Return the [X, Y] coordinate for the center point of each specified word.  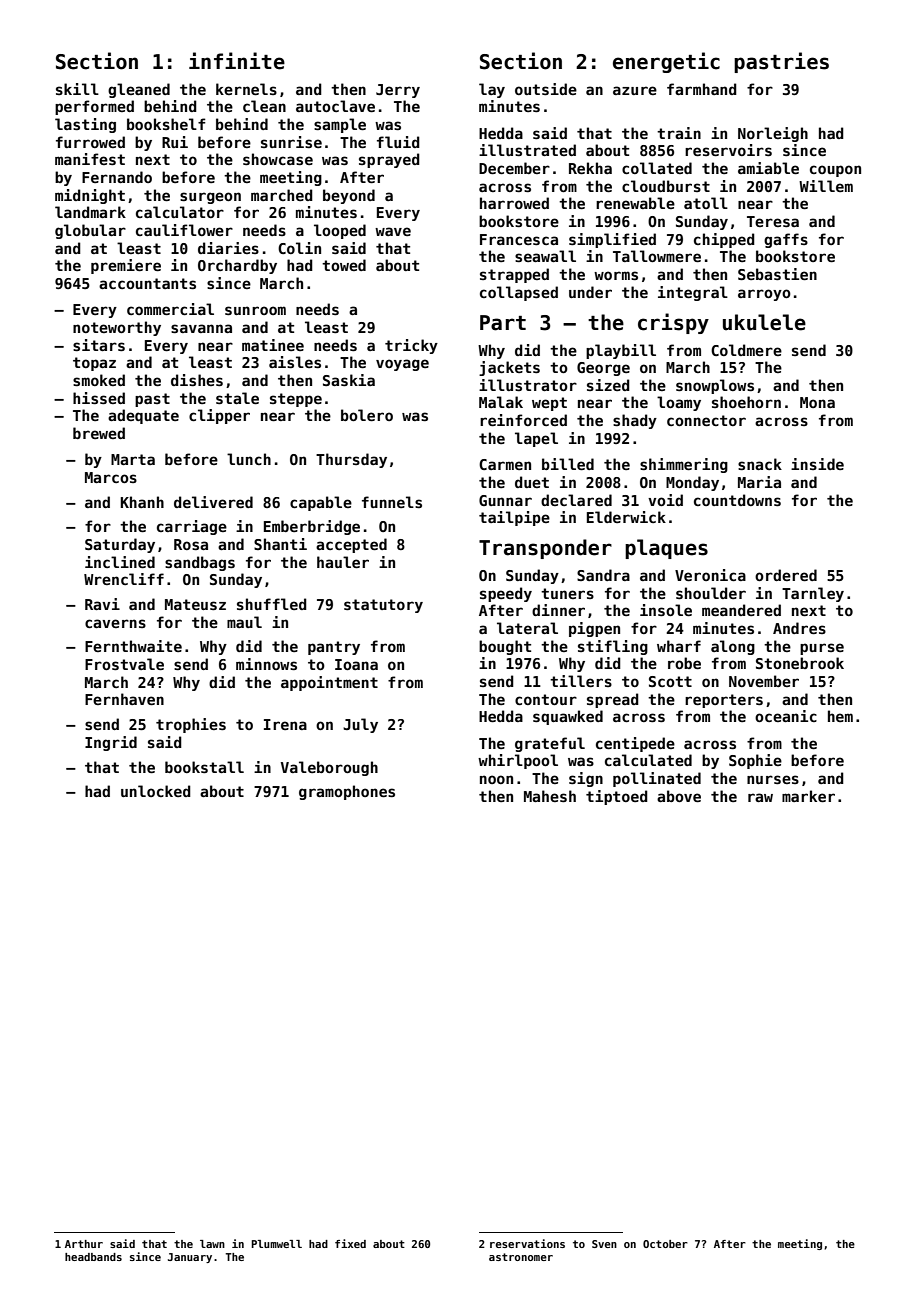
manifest [90, 159]
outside [546, 89]
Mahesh [550, 796]
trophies [191, 725]
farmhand [702, 89]
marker [808, 796]
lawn [212, 1244]
